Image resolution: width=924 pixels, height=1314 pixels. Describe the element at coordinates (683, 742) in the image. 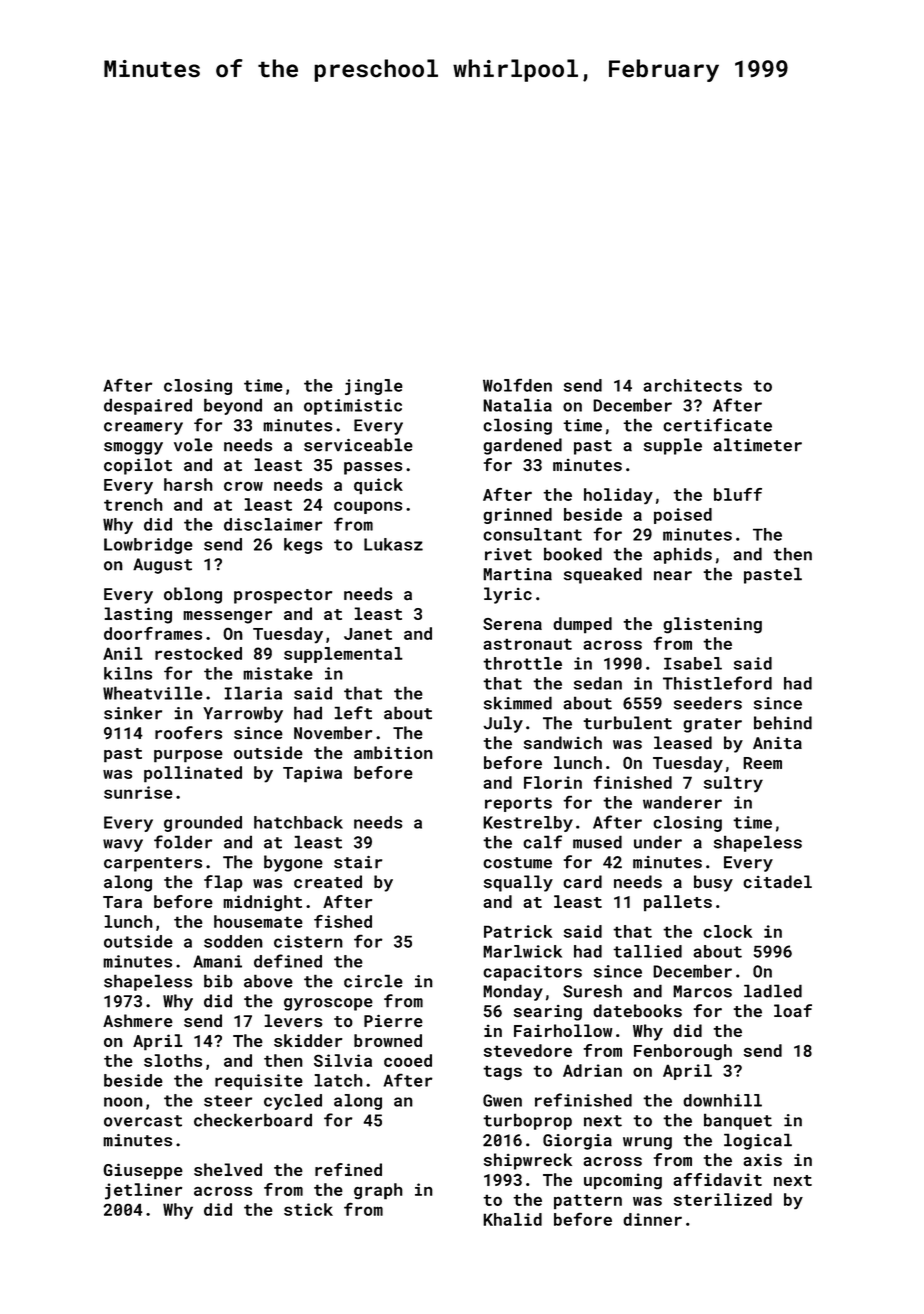

I see `leased` at that location.
